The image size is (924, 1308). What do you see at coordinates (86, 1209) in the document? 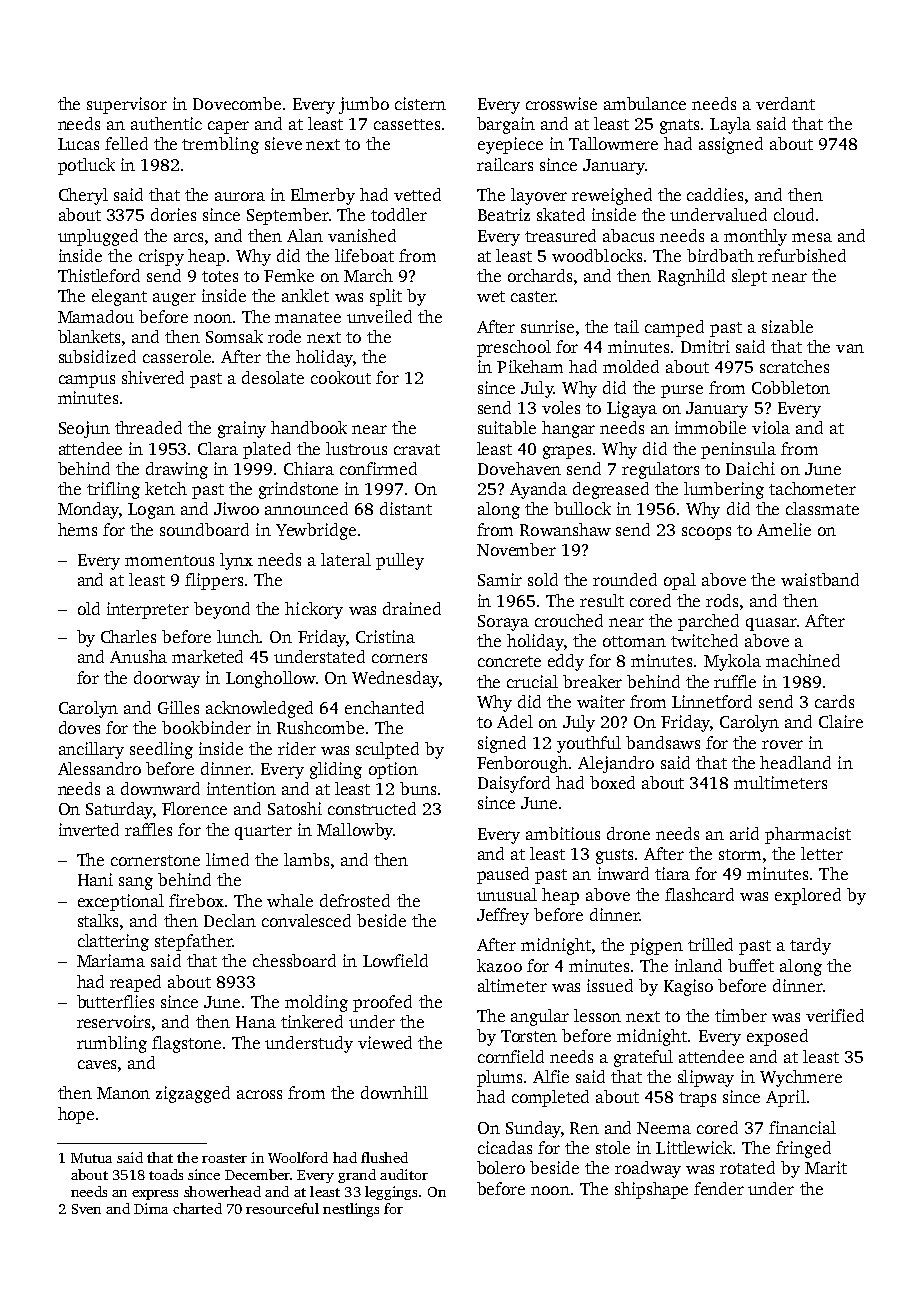
I see `Sven` at bounding box center [86, 1209].
